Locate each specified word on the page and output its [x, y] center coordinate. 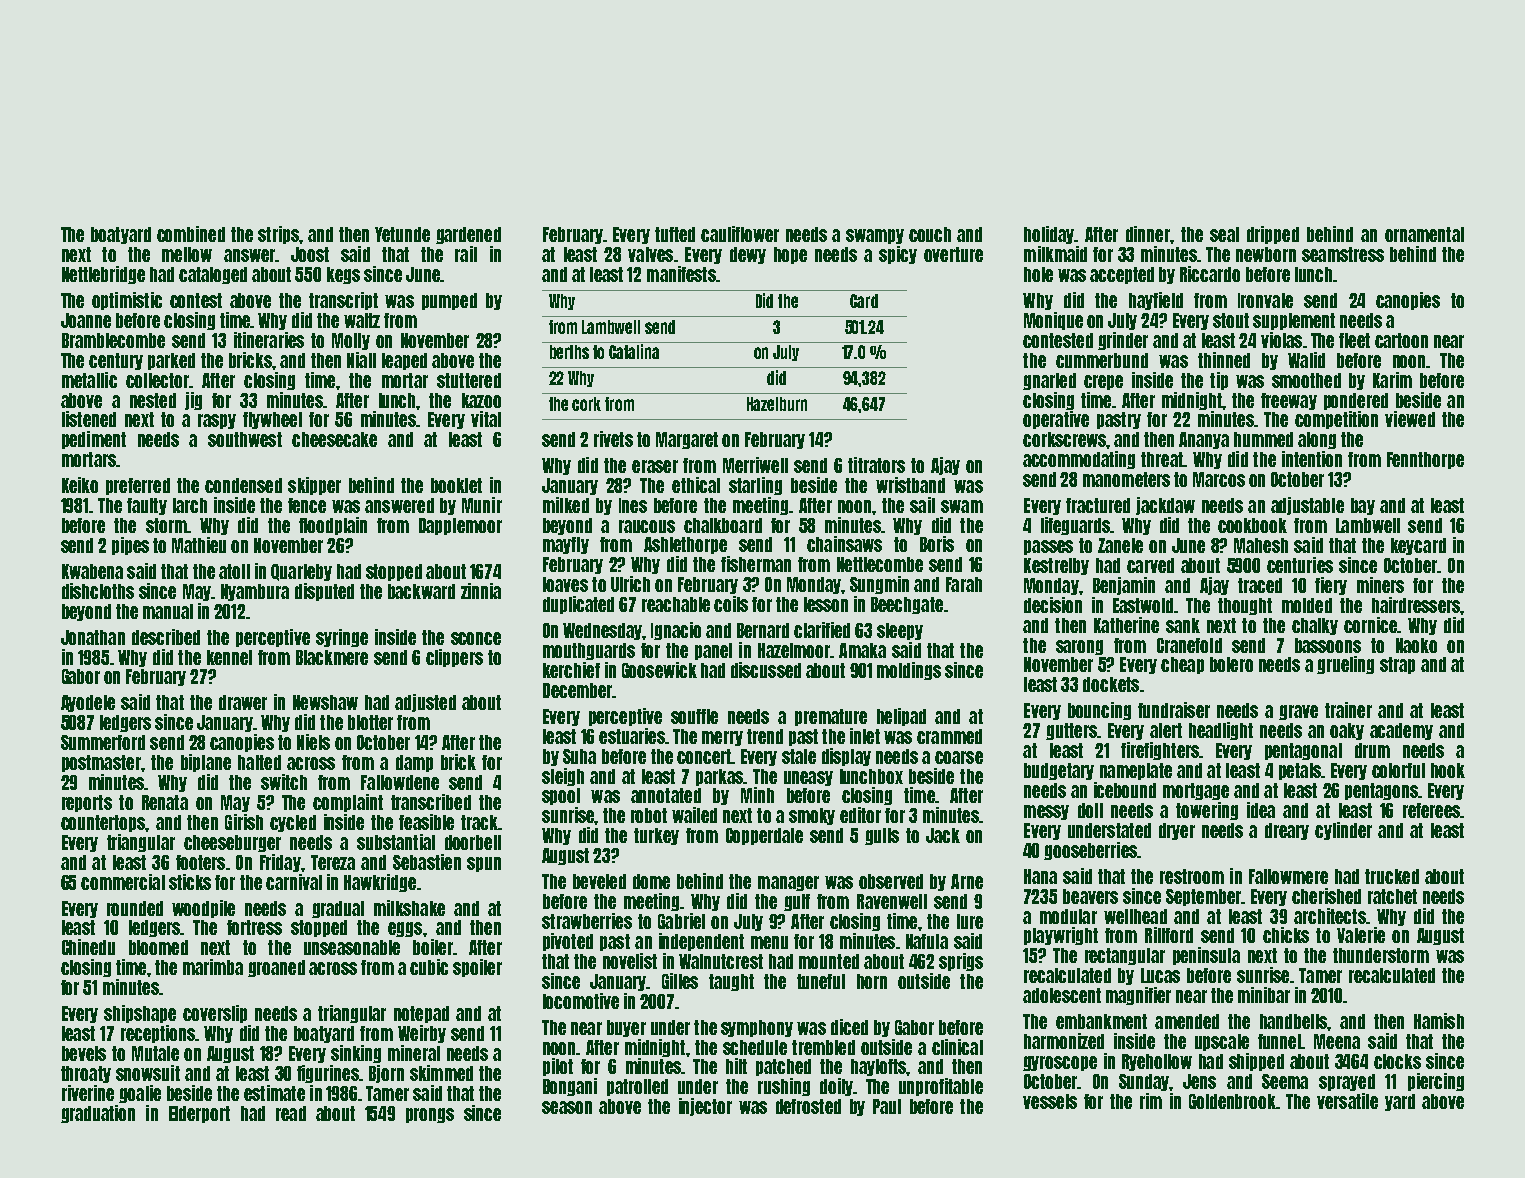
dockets [1111, 684]
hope [790, 255]
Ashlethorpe [685, 545]
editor [860, 815]
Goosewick [659, 670]
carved [1150, 565]
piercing [1436, 1082]
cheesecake [334, 439]
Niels [313, 742]
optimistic [127, 301]
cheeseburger [232, 843]
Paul [887, 1106]
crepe [1103, 382]
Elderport [199, 1114]
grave [1298, 712]
